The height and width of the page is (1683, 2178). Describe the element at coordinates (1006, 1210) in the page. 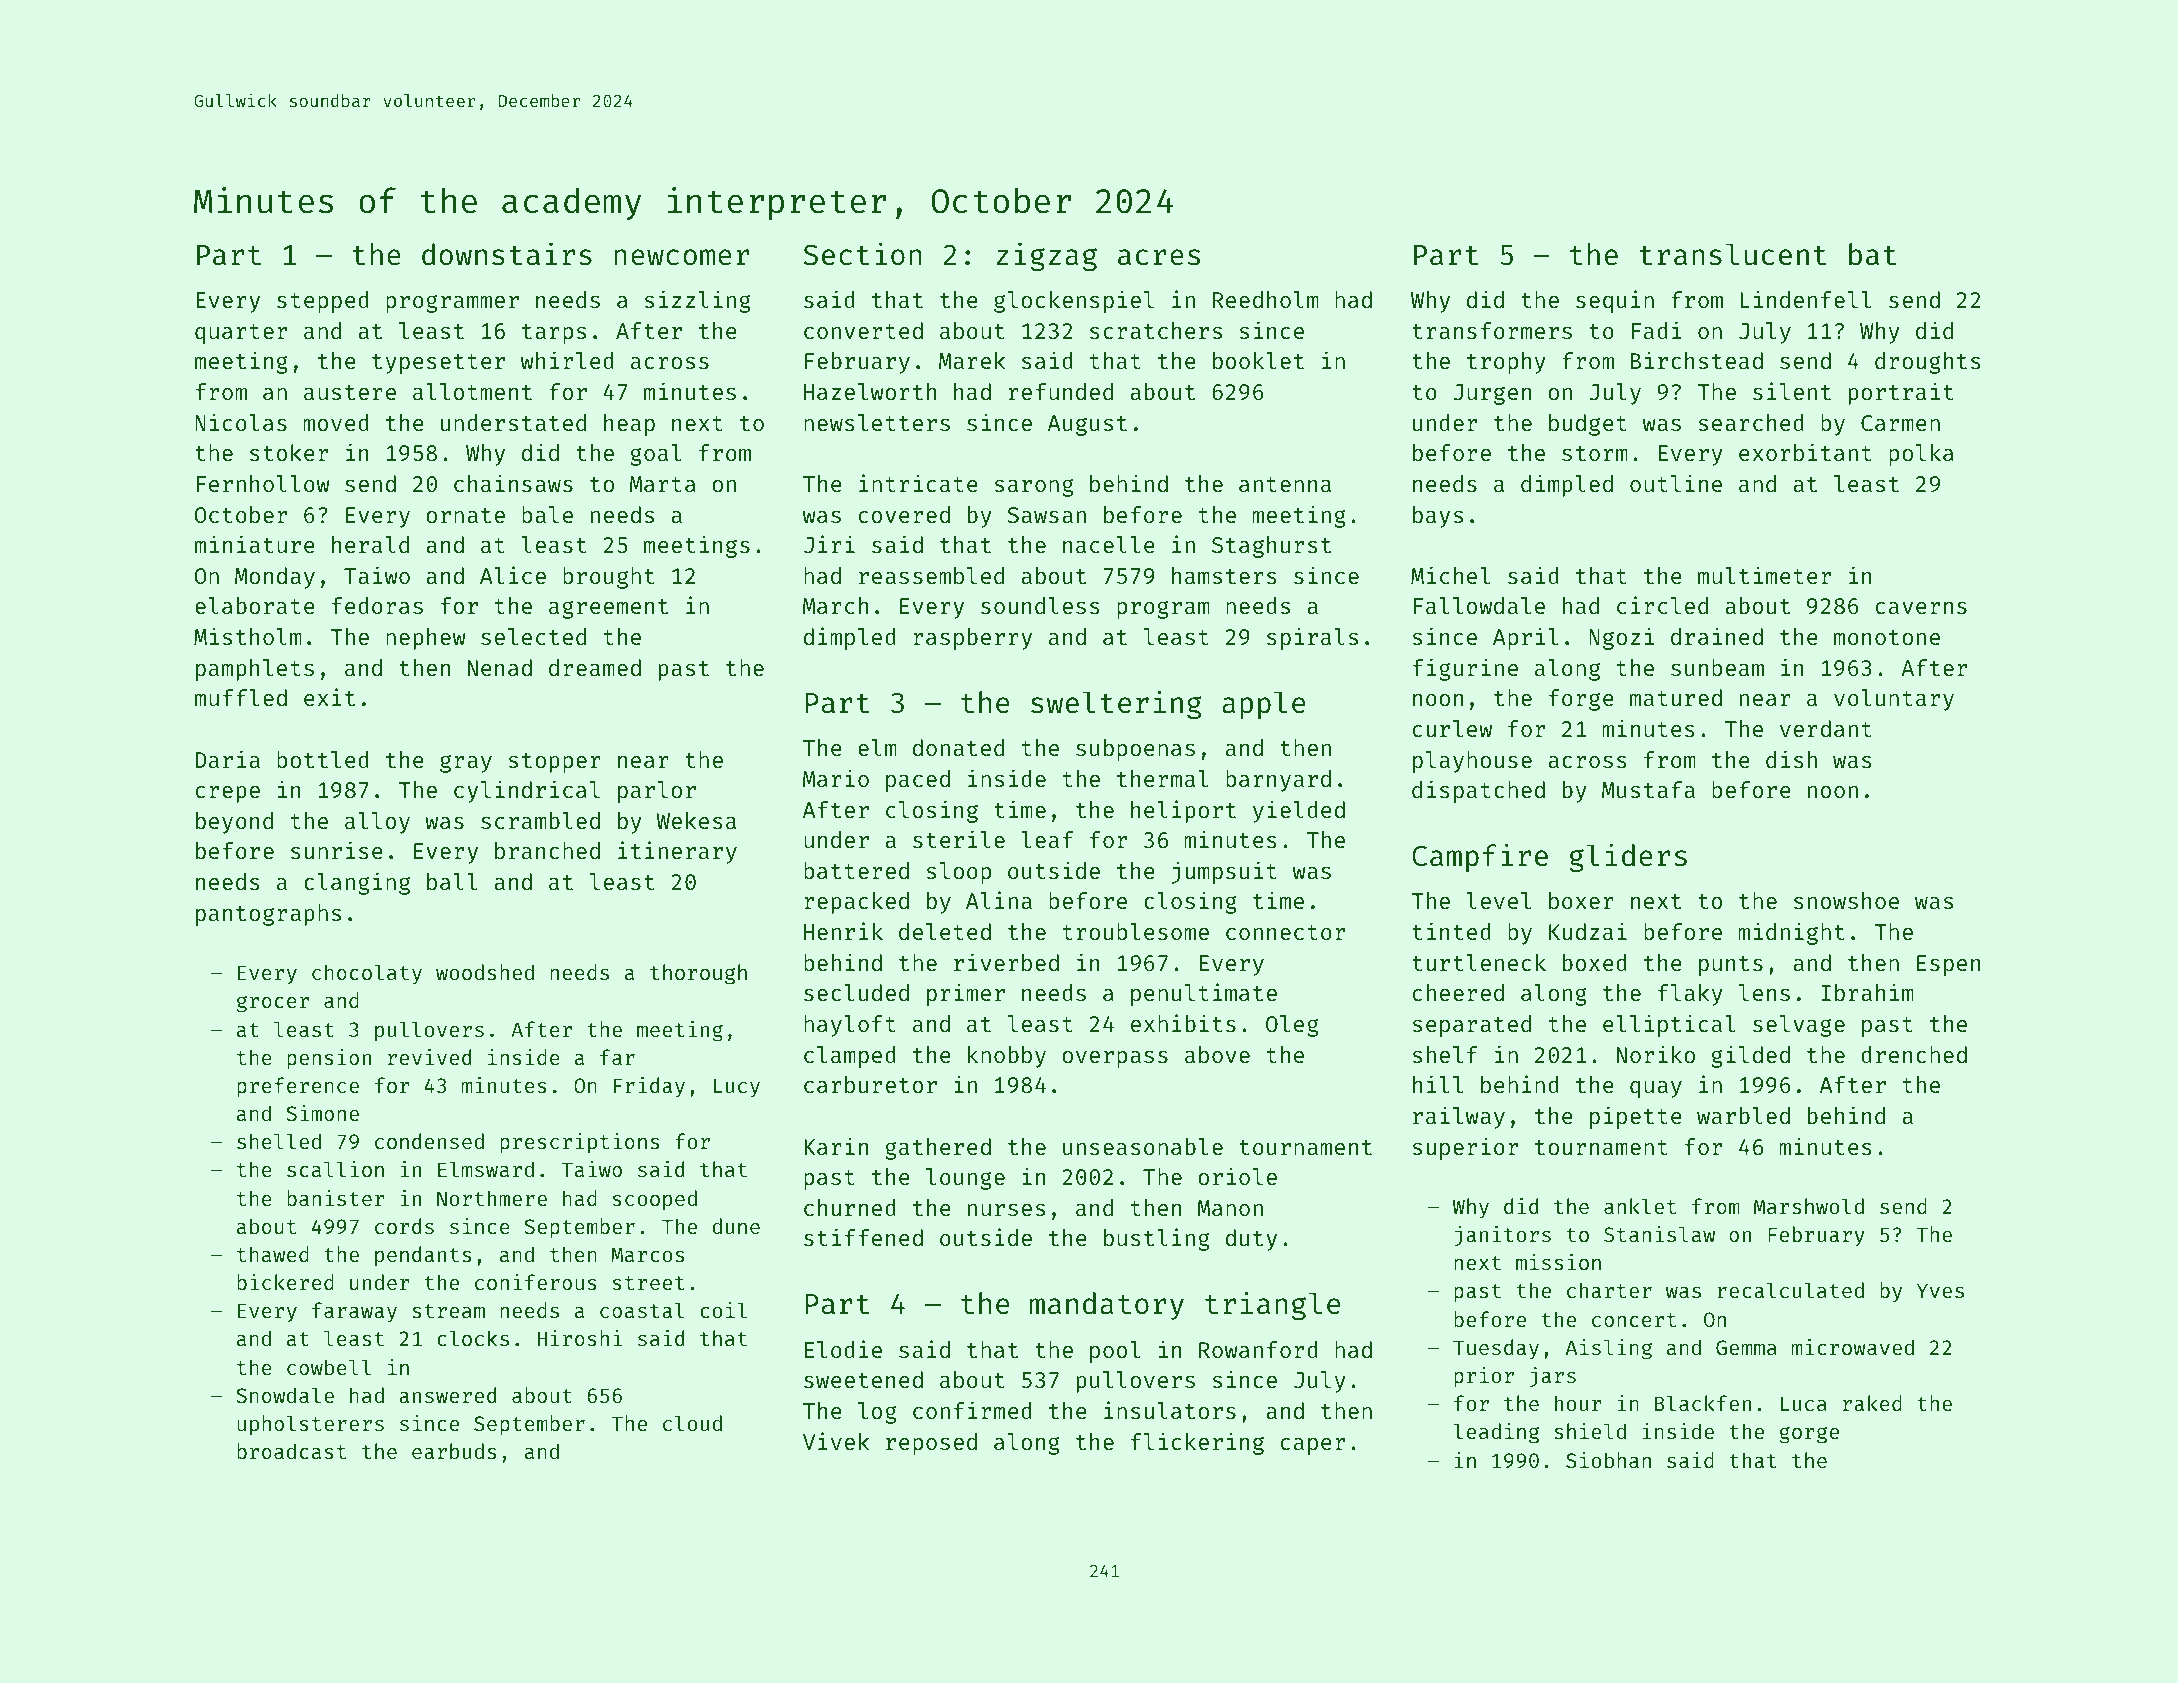

I see `nurses` at that location.
